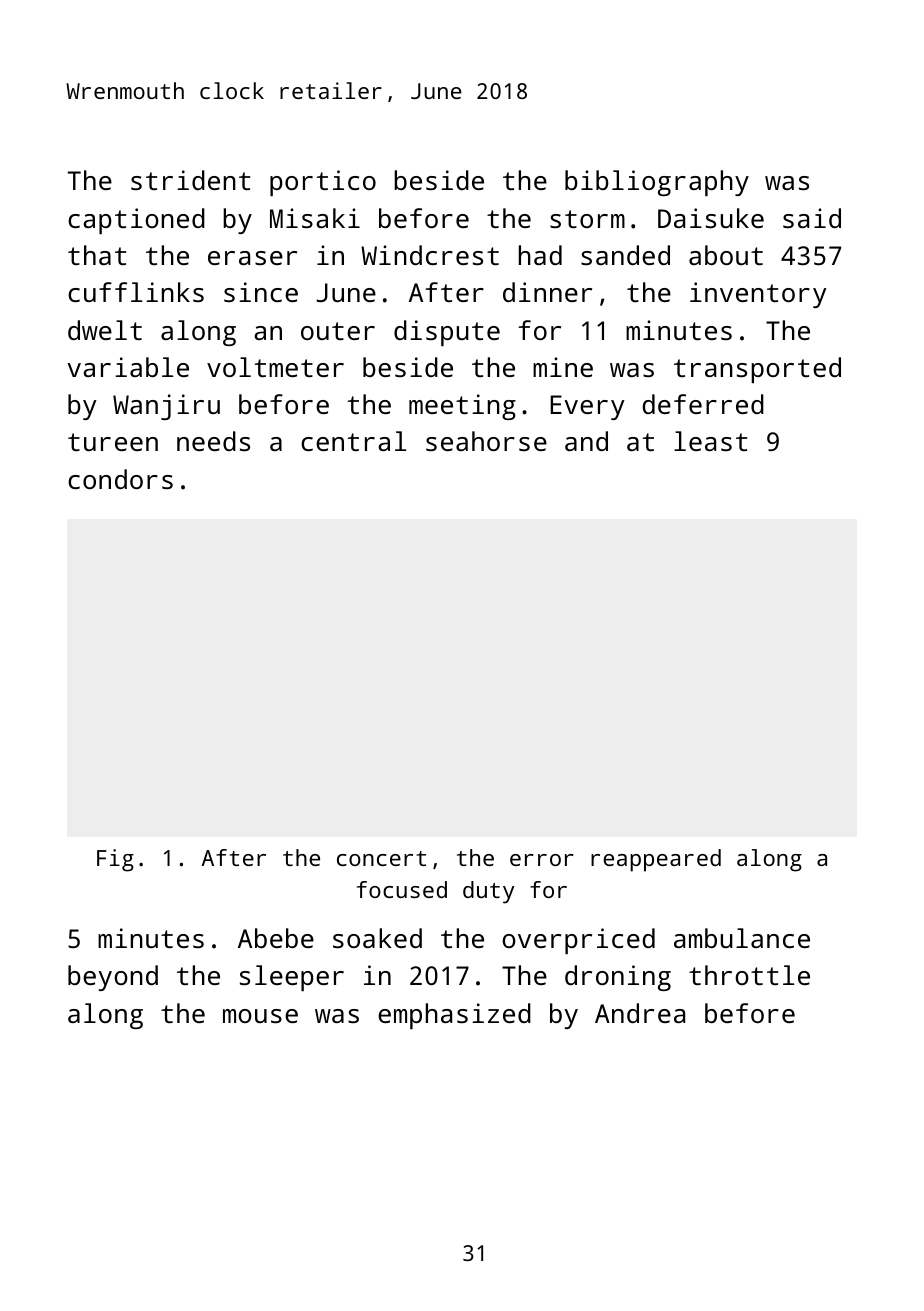 The height and width of the image is (1311, 924). I want to click on ambulance, so click(742, 938).
